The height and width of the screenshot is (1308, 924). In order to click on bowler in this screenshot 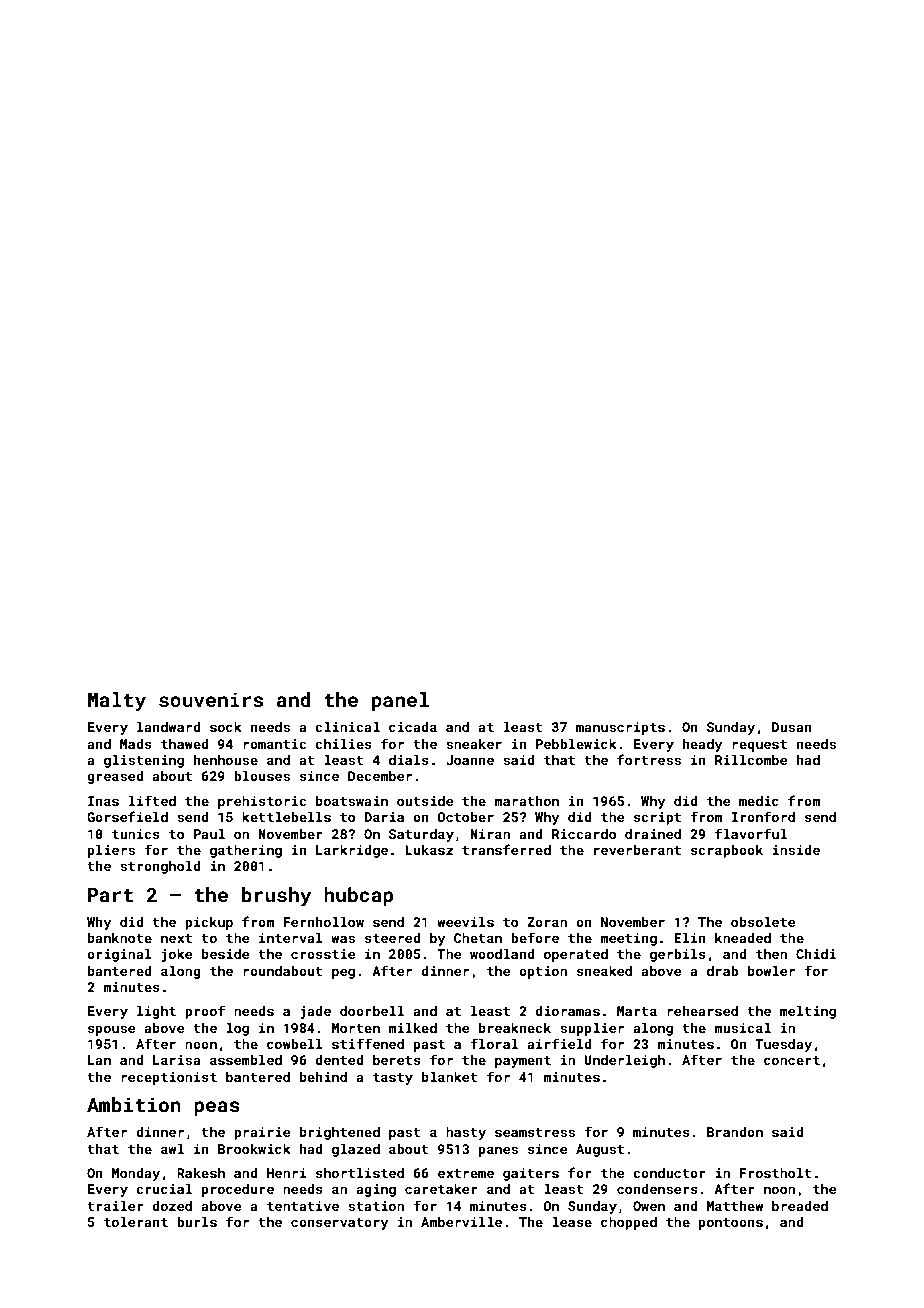, I will do `click(771, 971)`.
